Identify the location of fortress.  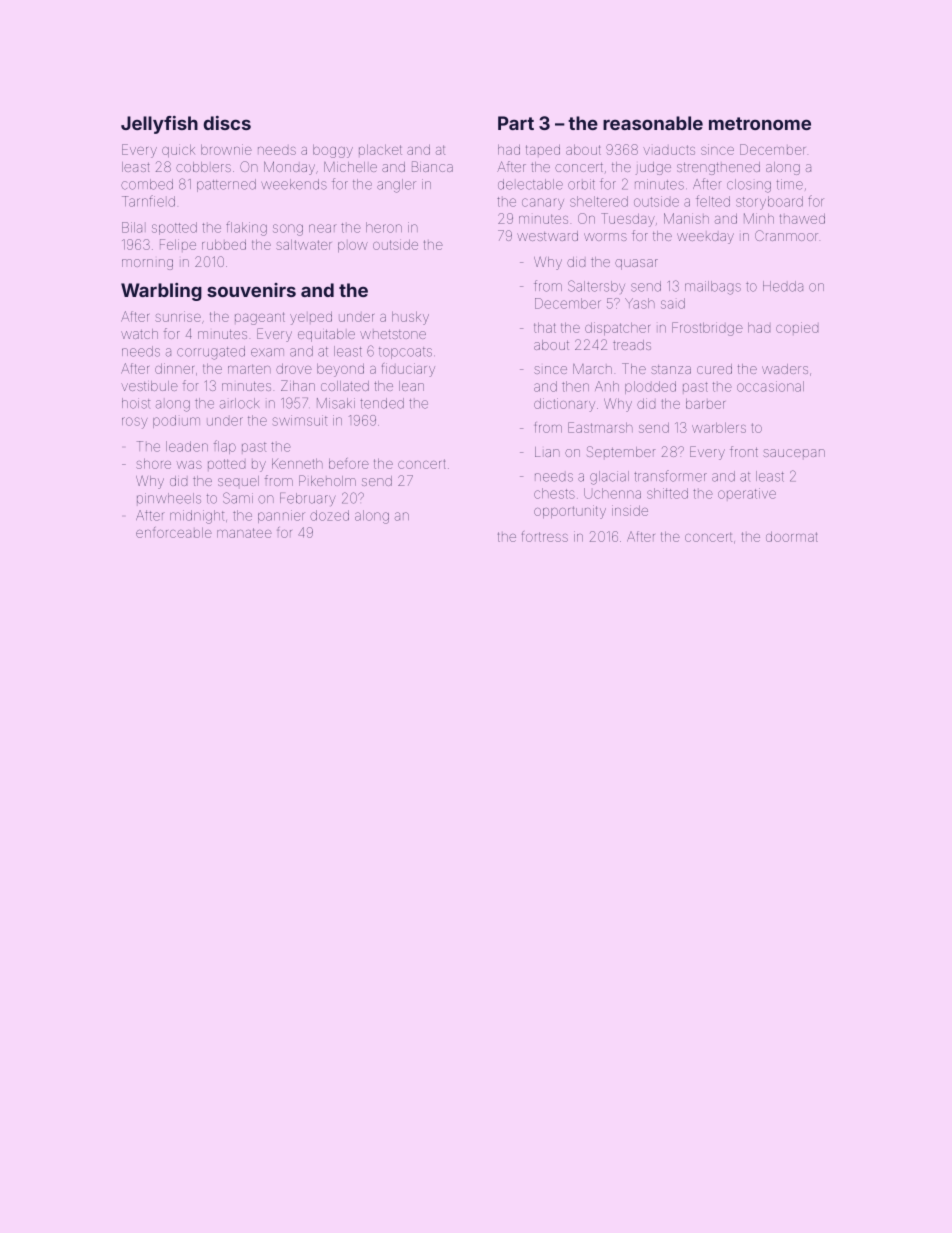
(545, 536).
